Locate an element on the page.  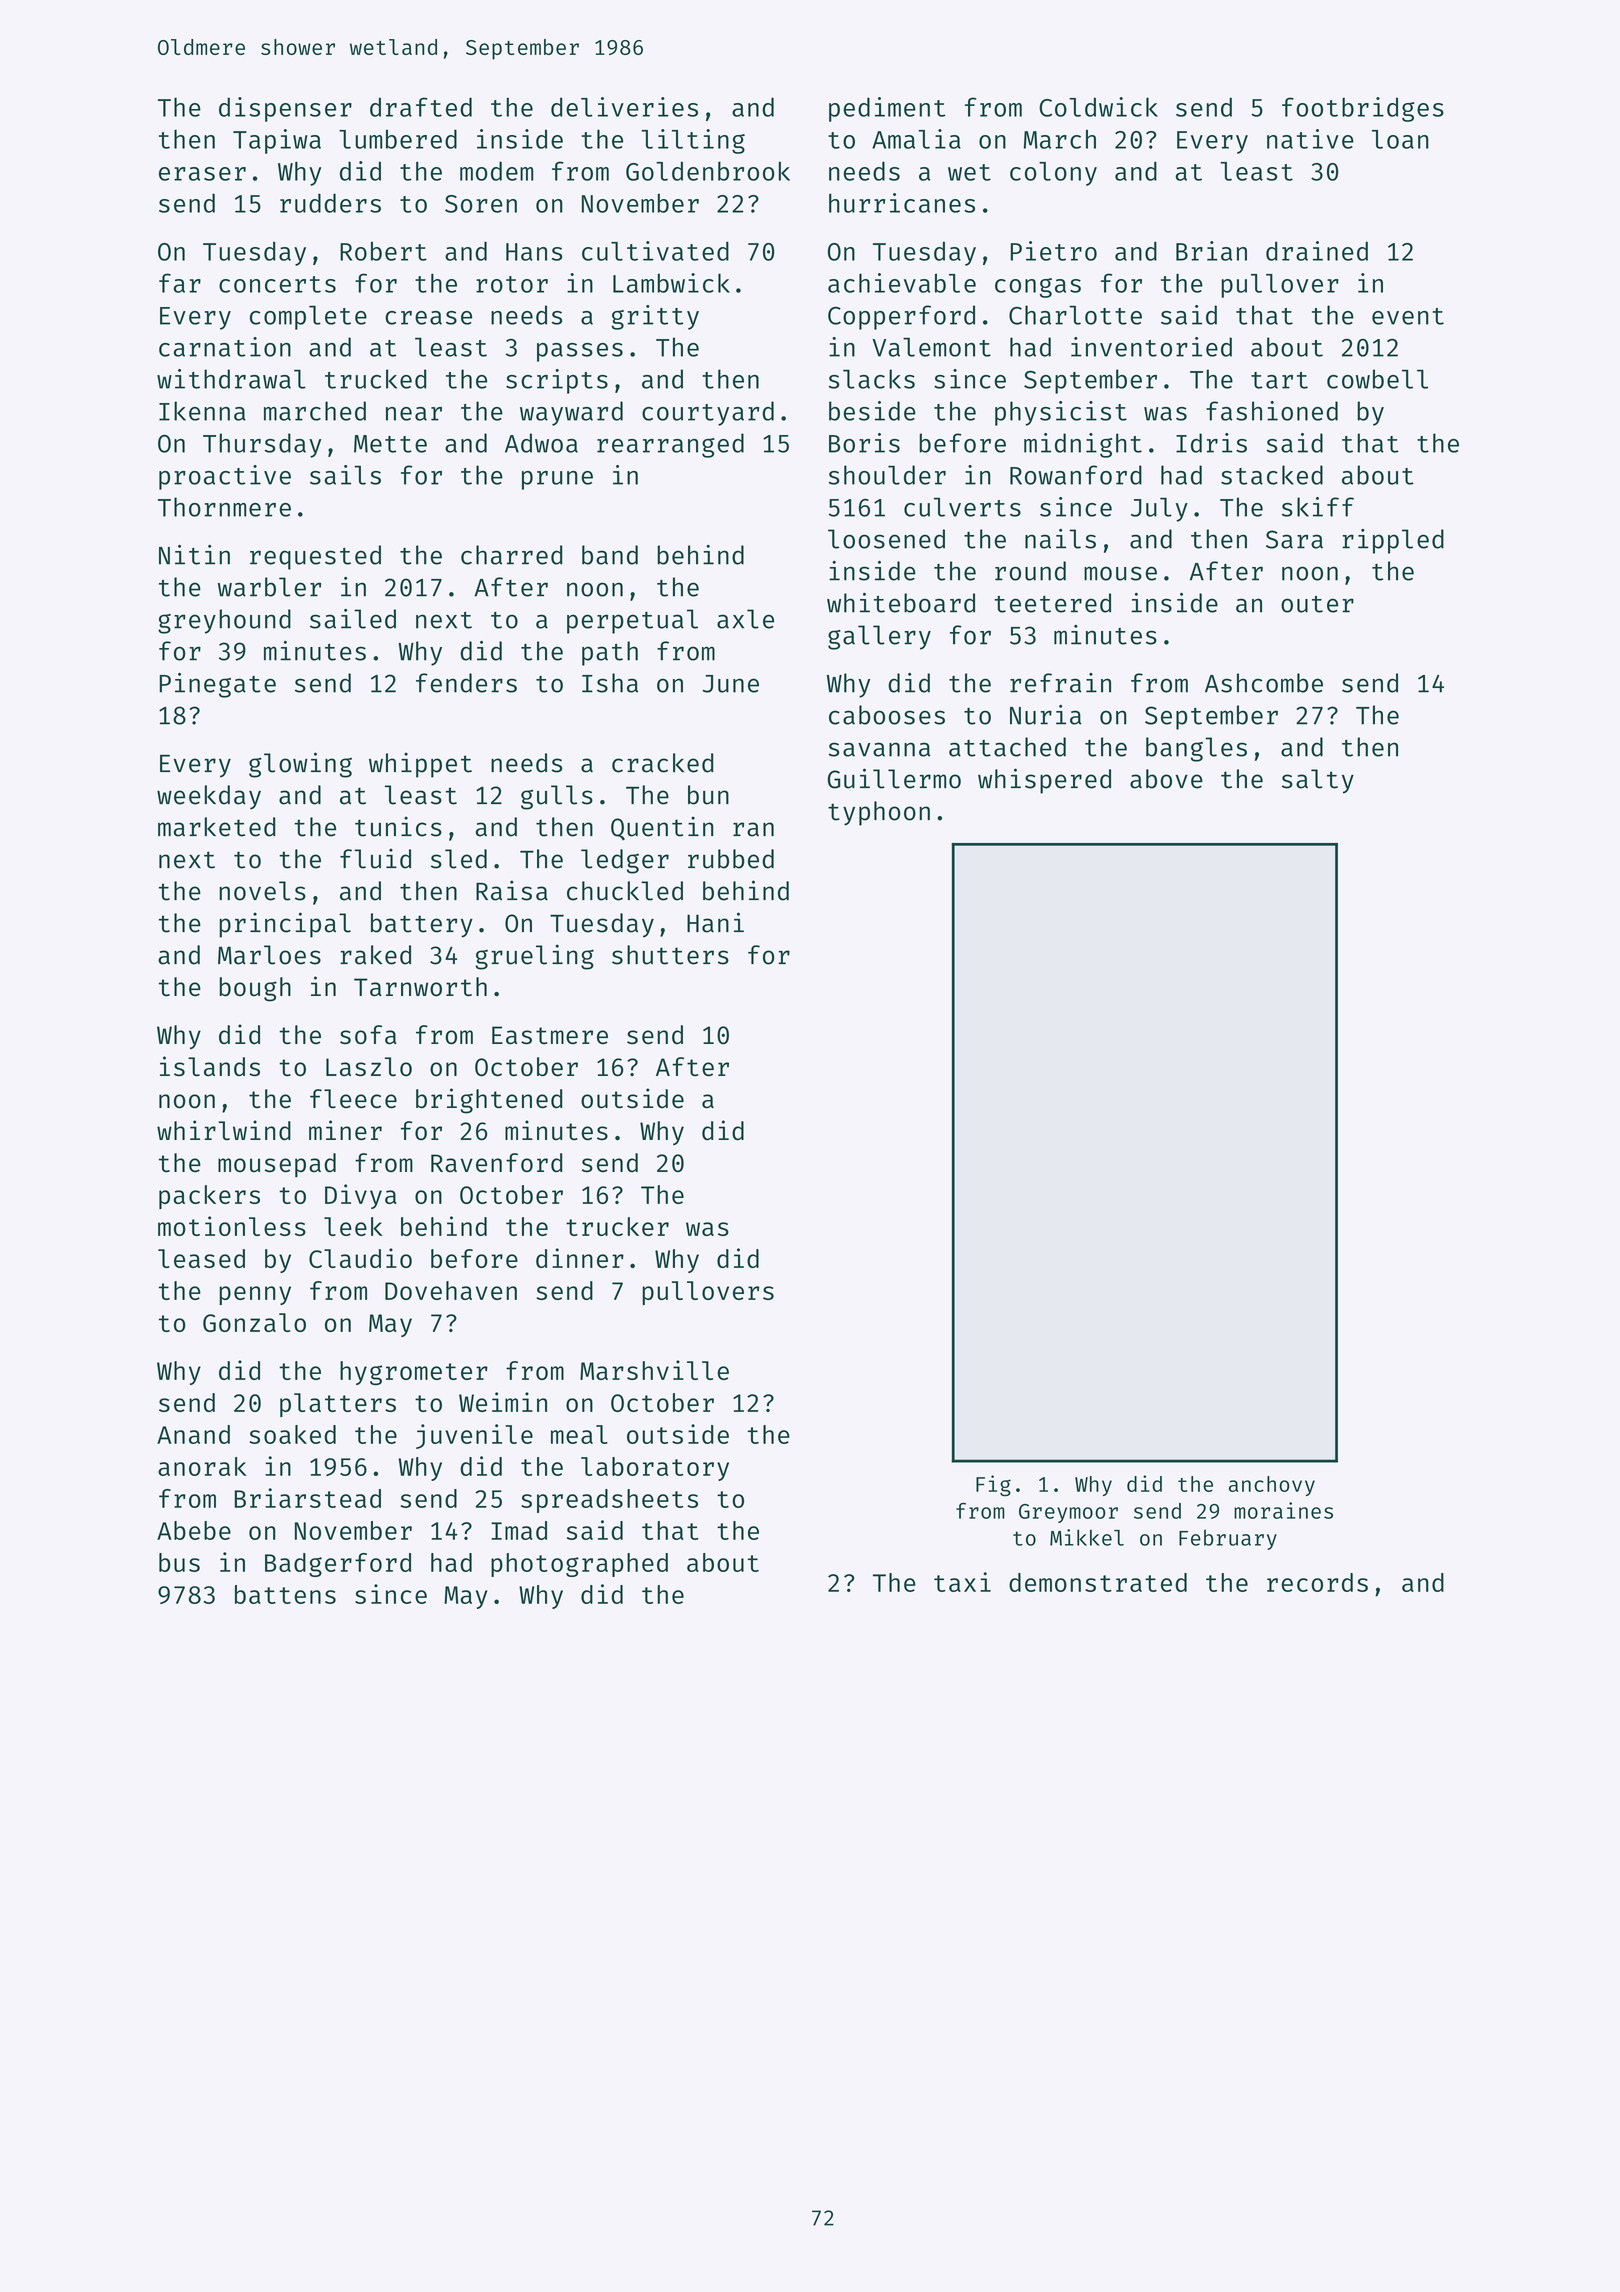
rudders is located at coordinates (330, 203).
